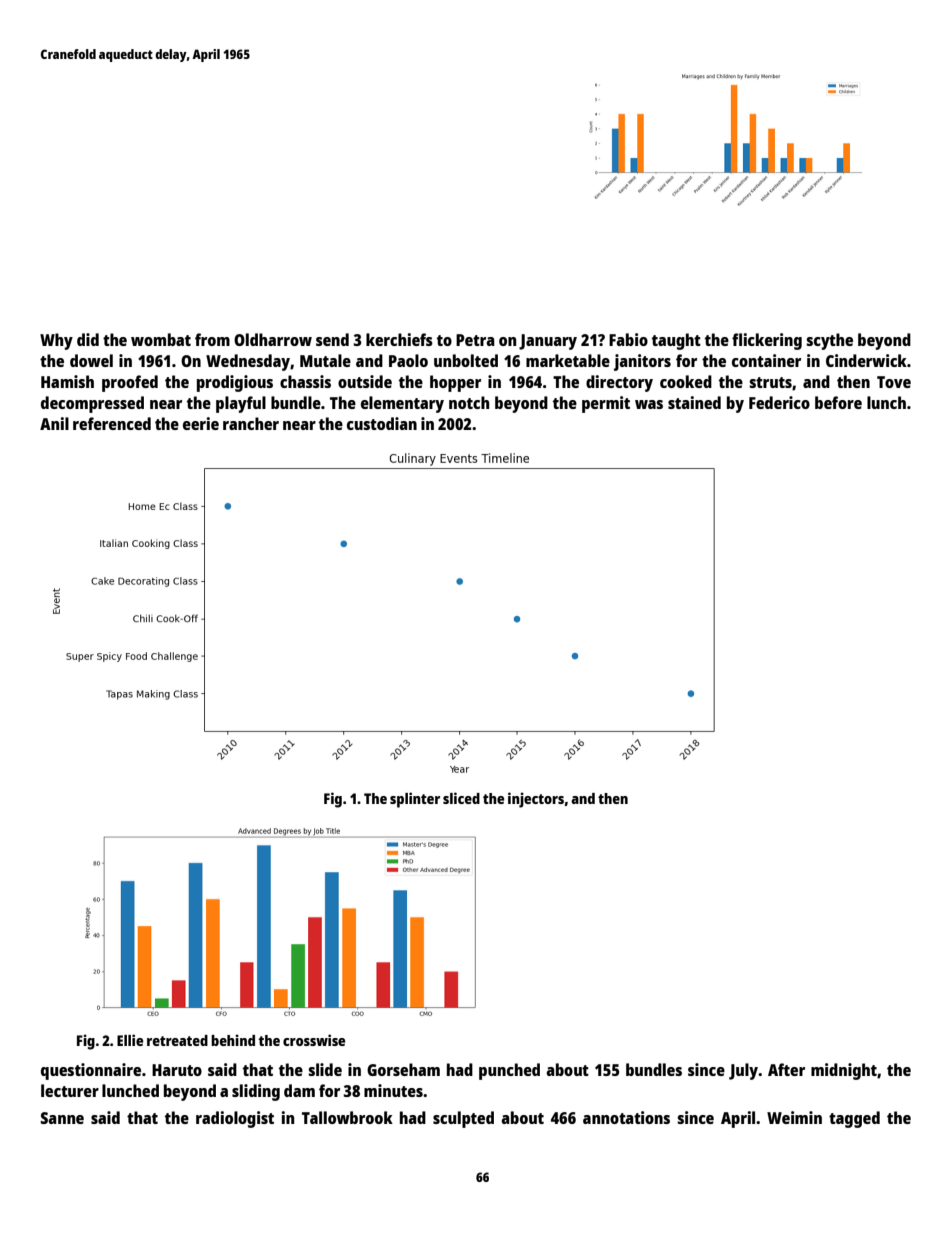 The width and height of the document is (952, 1233). What do you see at coordinates (536, 800) in the document?
I see `injectors` at bounding box center [536, 800].
